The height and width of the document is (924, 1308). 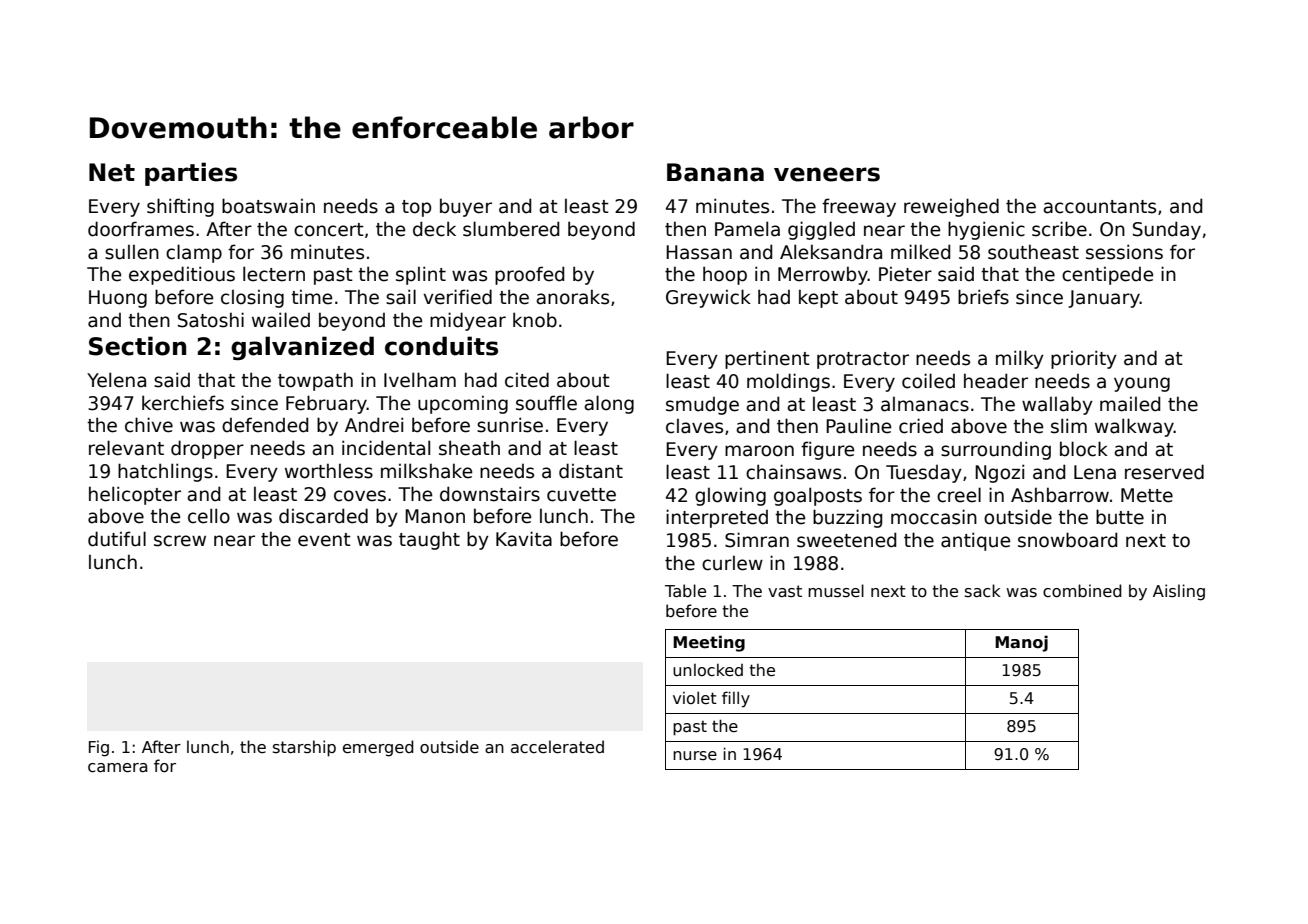 I want to click on veneers, so click(x=827, y=174).
